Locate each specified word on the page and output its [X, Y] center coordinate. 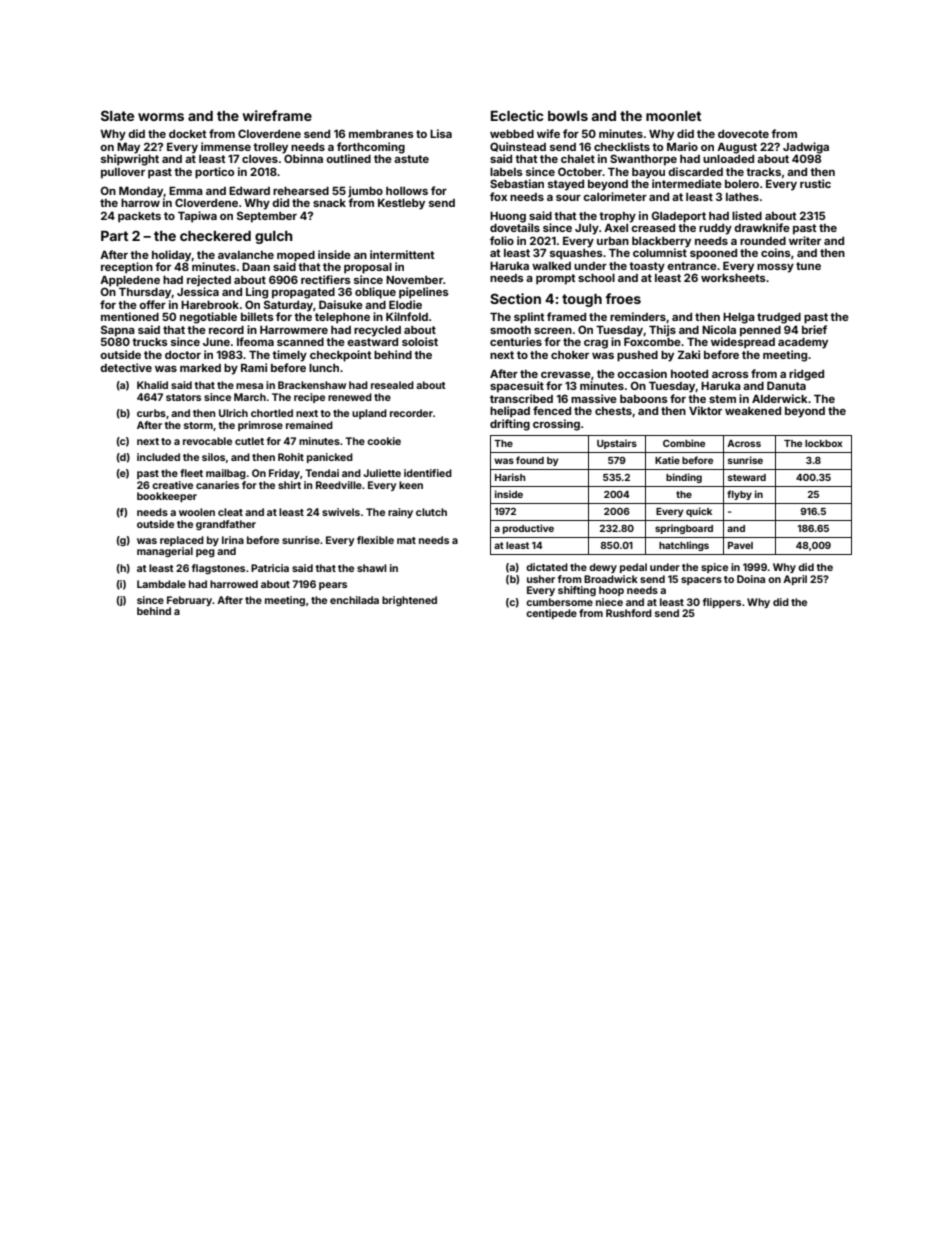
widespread [743, 343]
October [580, 171]
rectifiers [326, 279]
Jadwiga [806, 148]
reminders [638, 316]
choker [570, 355]
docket [188, 134]
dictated [547, 567]
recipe [309, 398]
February [190, 601]
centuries [516, 341]
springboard [684, 529]
